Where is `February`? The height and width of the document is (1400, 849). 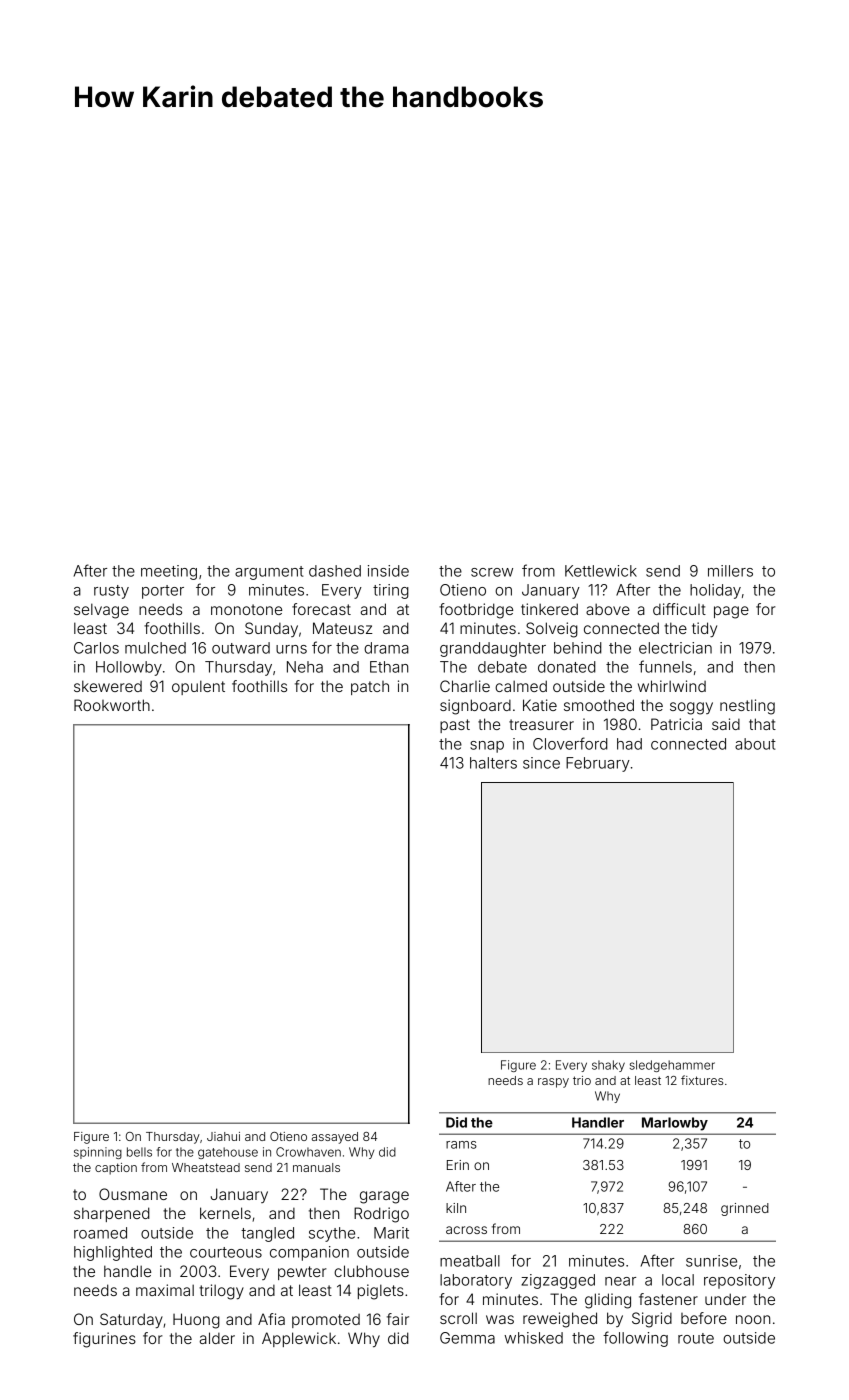 February is located at coordinates (598, 764).
